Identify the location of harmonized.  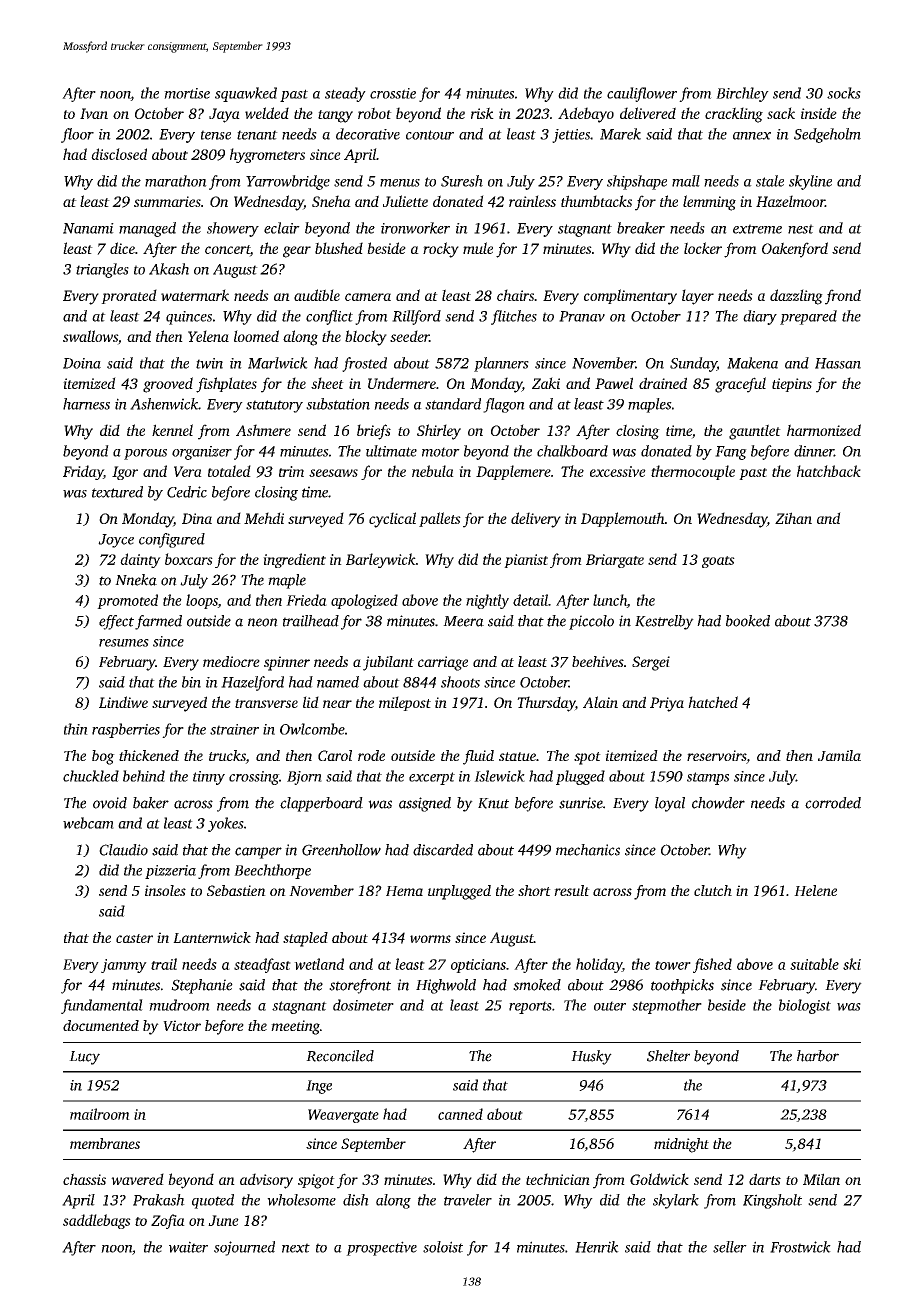
(824, 430).
